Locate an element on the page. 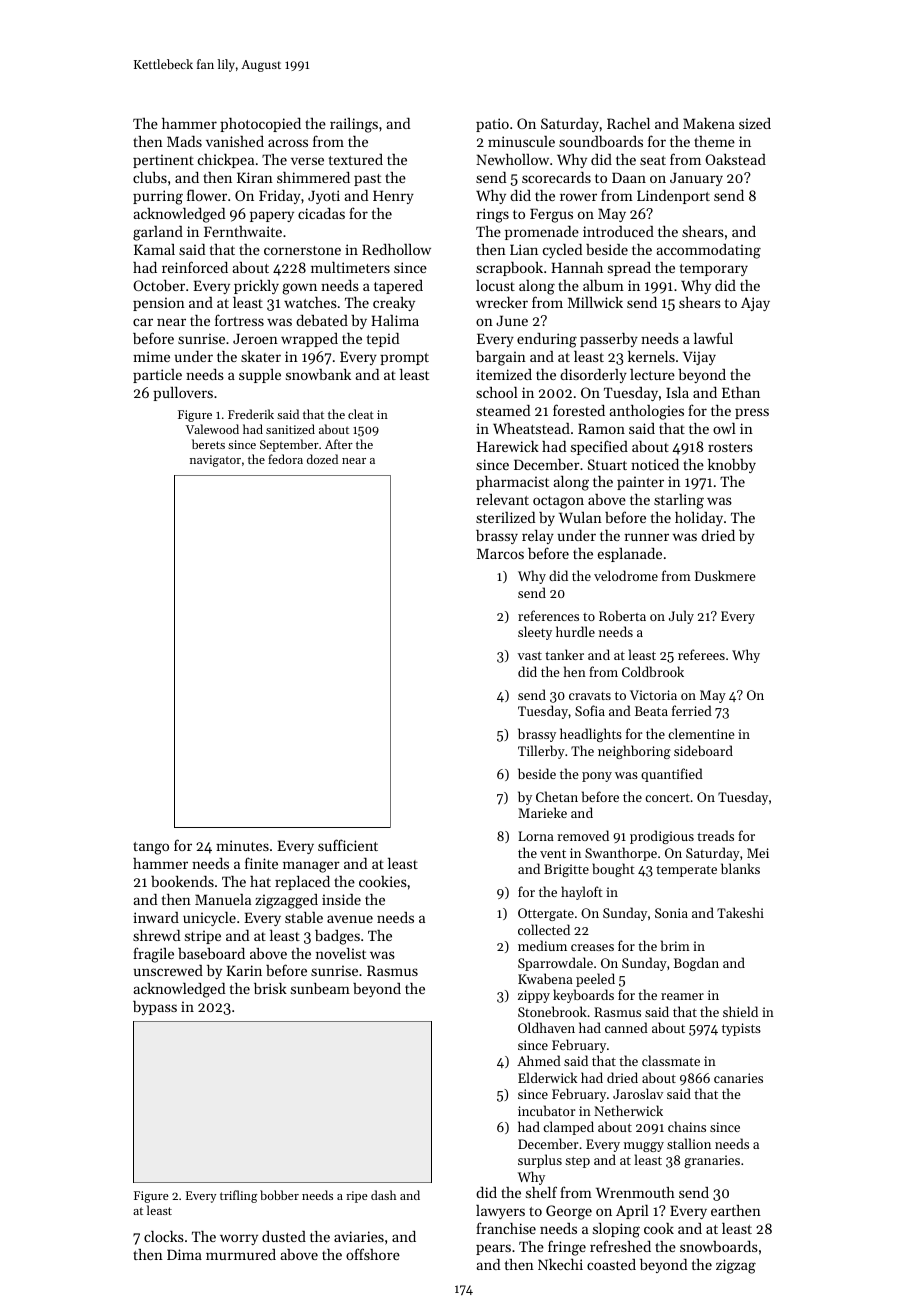 The image size is (908, 1316). minuscule is located at coordinates (521, 141).
